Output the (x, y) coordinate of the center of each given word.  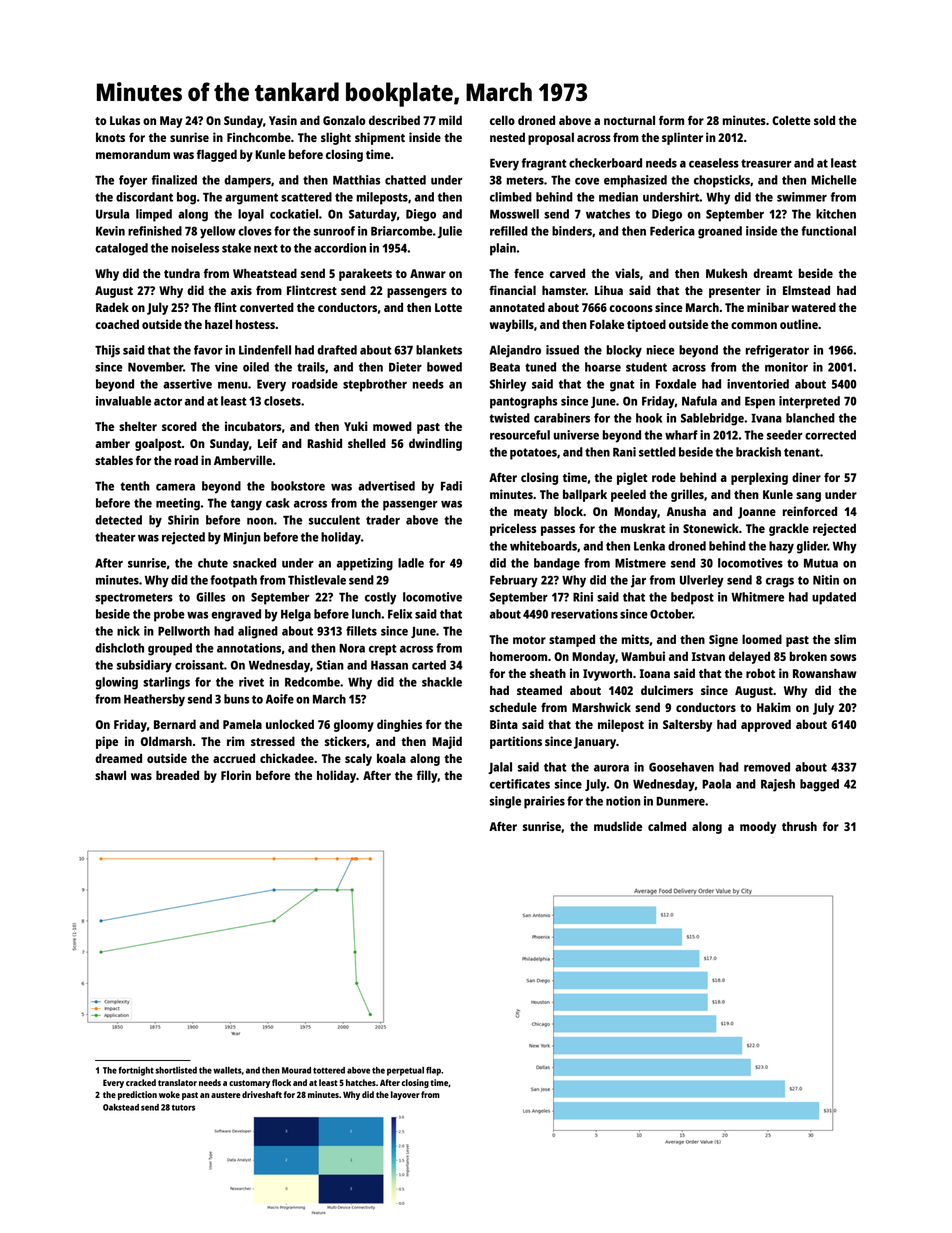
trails (311, 367)
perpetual (405, 1071)
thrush (799, 826)
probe (169, 615)
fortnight (136, 1071)
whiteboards (543, 546)
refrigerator (777, 351)
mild (450, 120)
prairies (544, 802)
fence (529, 273)
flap (433, 1071)
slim (845, 639)
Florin (236, 775)
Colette (791, 120)
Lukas (125, 120)
